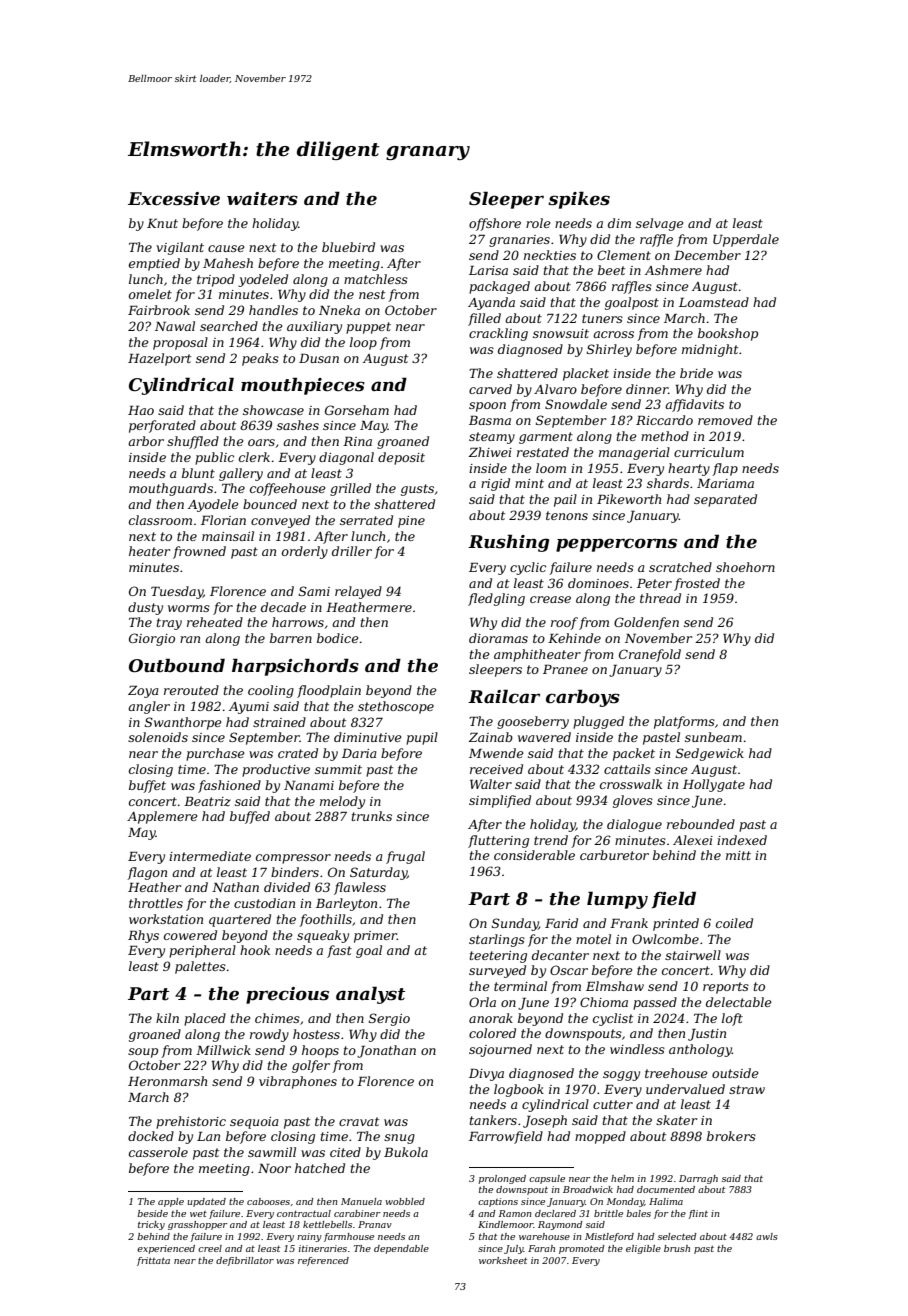 This document has width=908, height=1316. What do you see at coordinates (550, 599) in the document?
I see `crease` at bounding box center [550, 599].
